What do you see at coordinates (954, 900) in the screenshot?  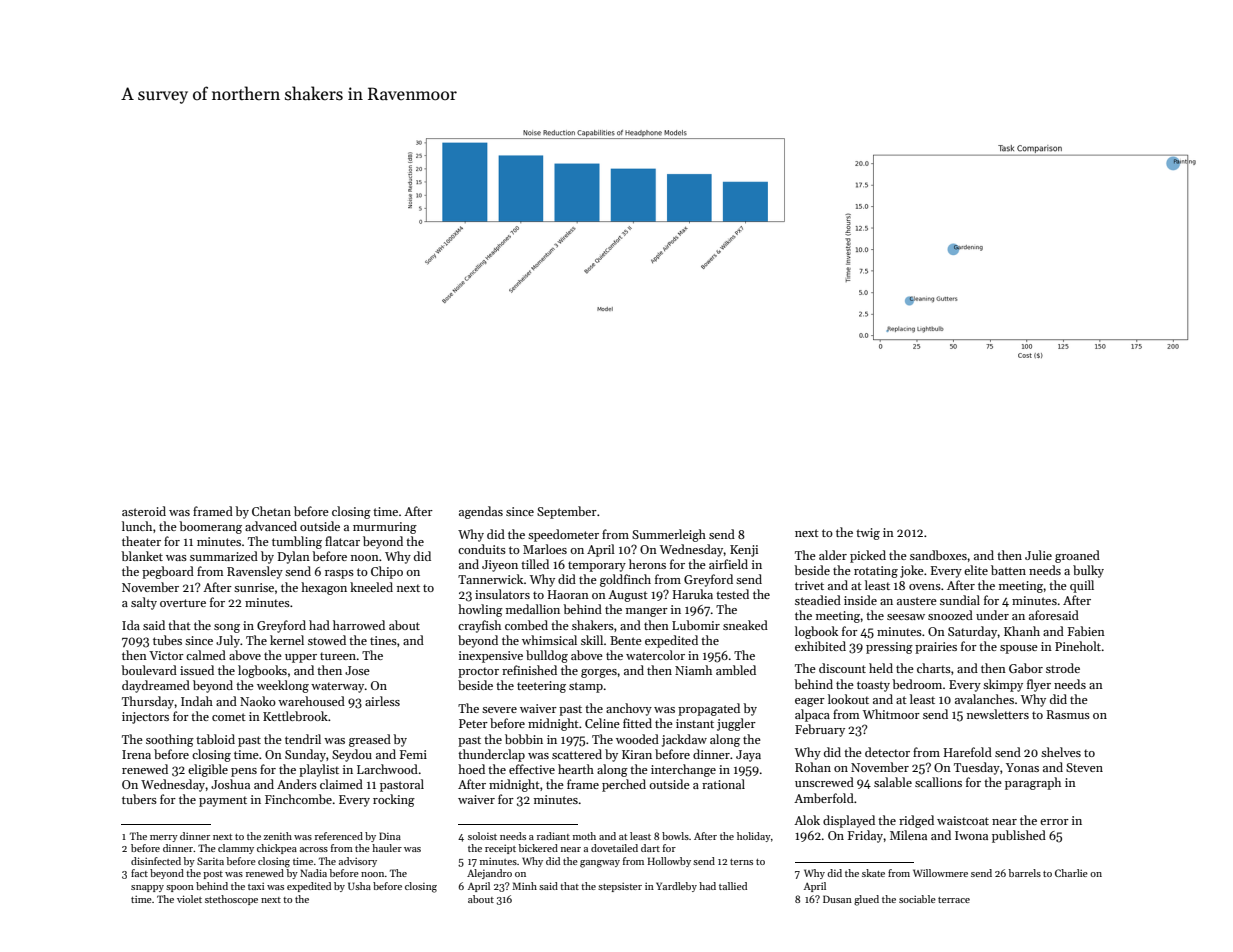 I see `terrace` at bounding box center [954, 900].
